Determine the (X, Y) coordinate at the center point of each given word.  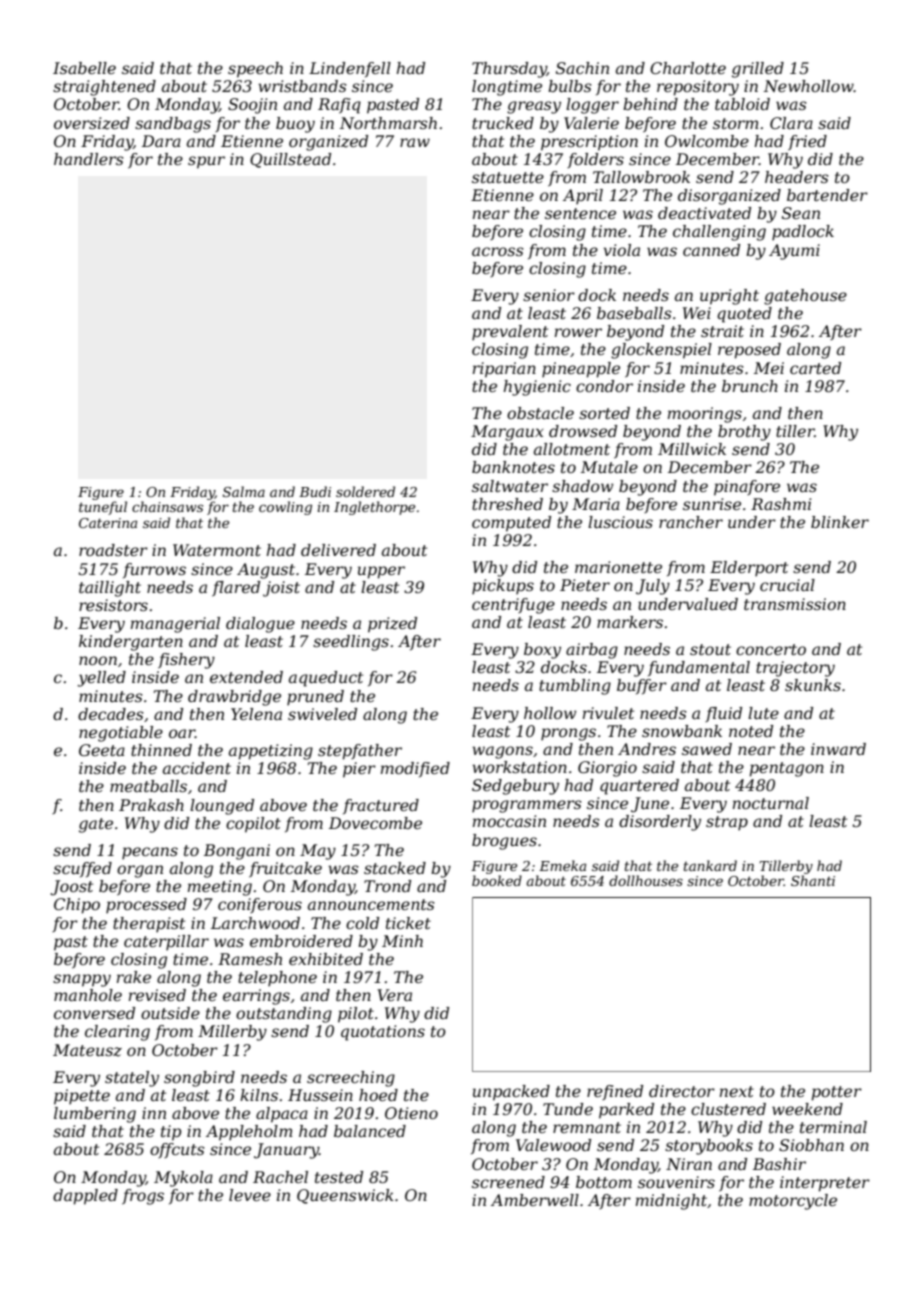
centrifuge (513, 606)
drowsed (583, 431)
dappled (85, 1197)
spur (206, 162)
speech (255, 70)
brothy (744, 433)
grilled (758, 70)
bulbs (570, 86)
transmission (795, 604)
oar (182, 733)
